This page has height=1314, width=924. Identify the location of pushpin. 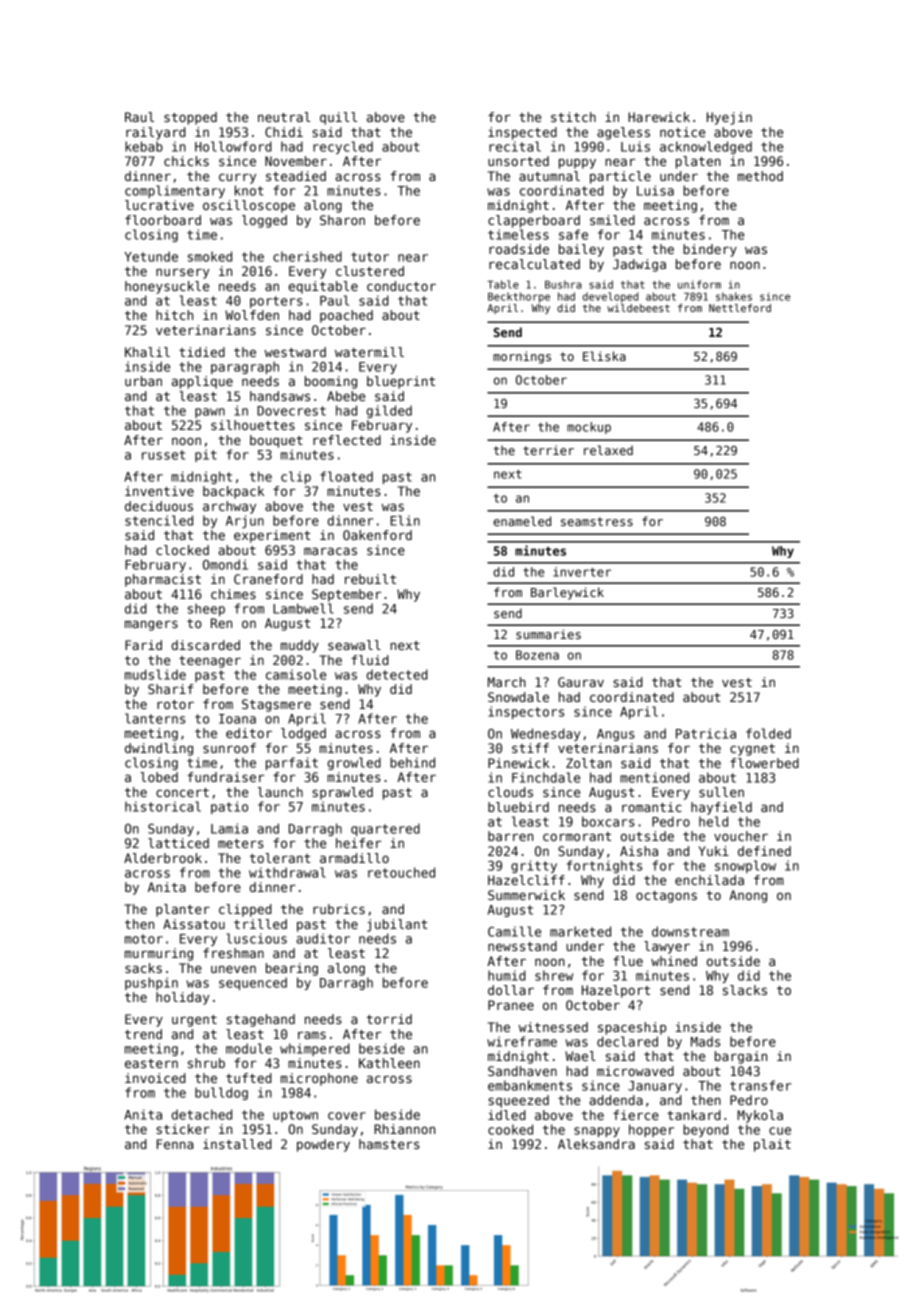
(151, 983).
